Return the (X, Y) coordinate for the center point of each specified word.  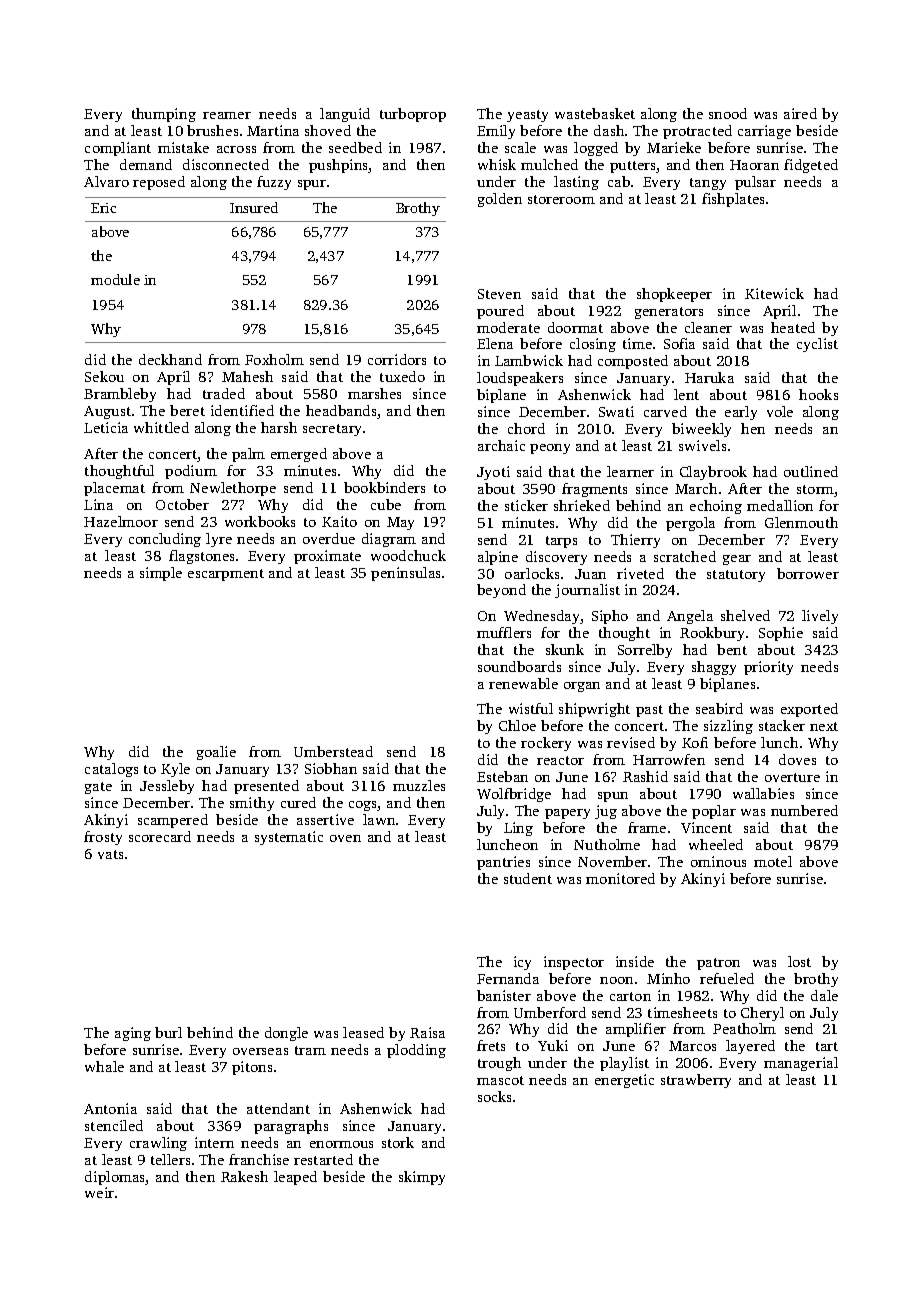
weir (99, 1192)
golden (500, 200)
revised (631, 742)
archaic (501, 445)
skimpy (422, 1178)
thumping (164, 115)
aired (800, 113)
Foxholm (274, 359)
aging (133, 1034)
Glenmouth (801, 522)
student (528, 878)
